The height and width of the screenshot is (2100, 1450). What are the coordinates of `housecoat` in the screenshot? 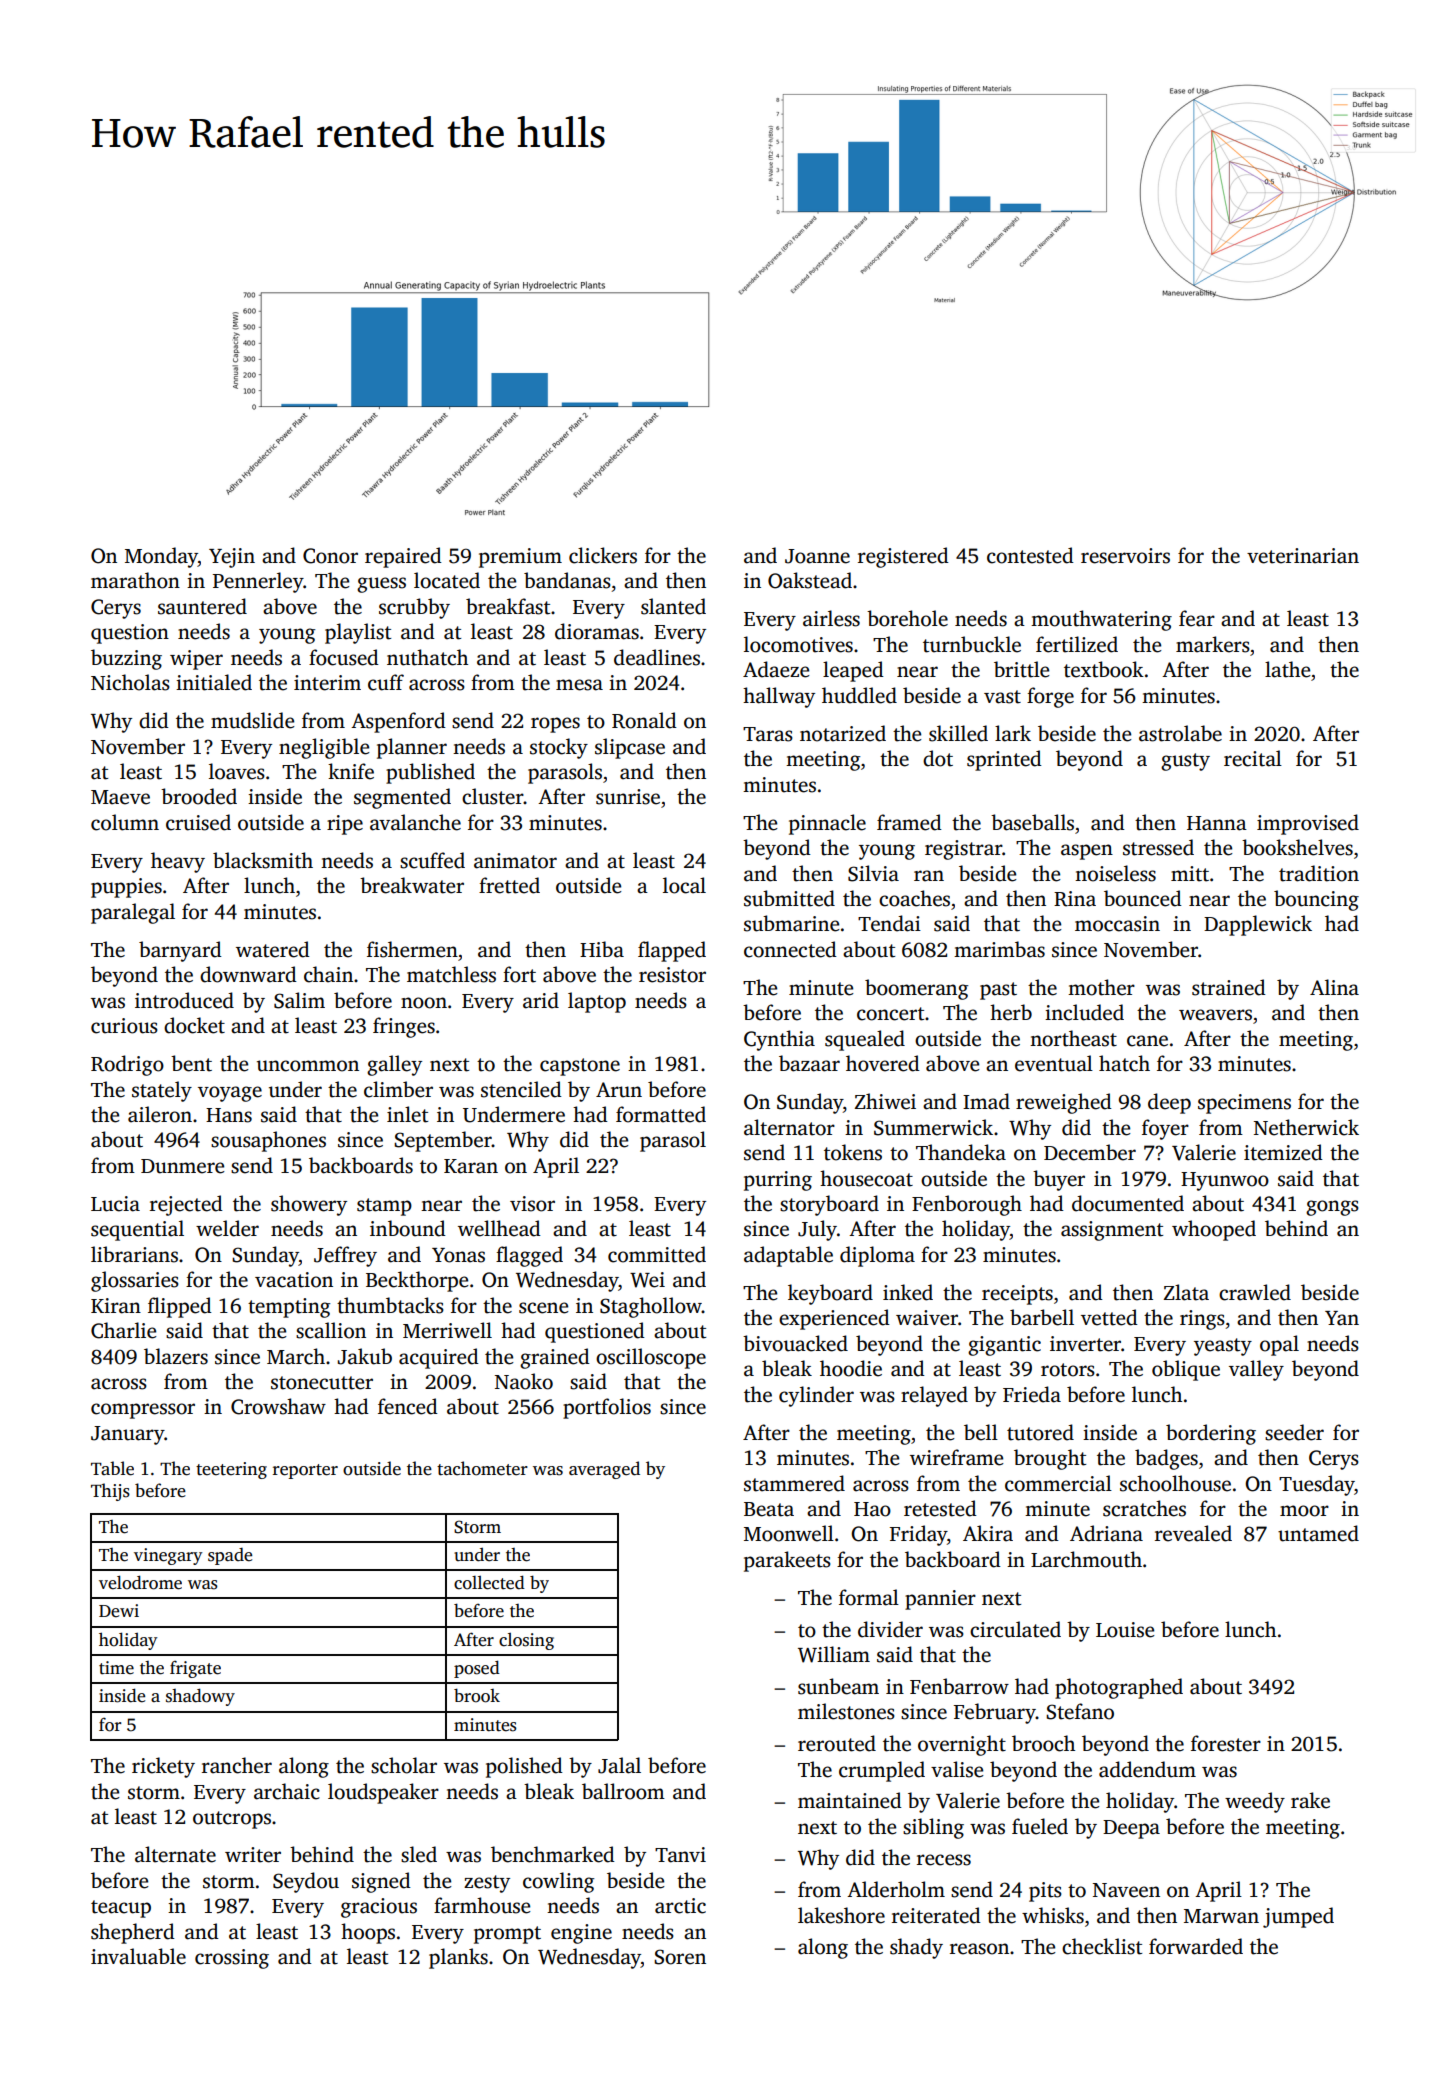 It's located at (866, 1178).
